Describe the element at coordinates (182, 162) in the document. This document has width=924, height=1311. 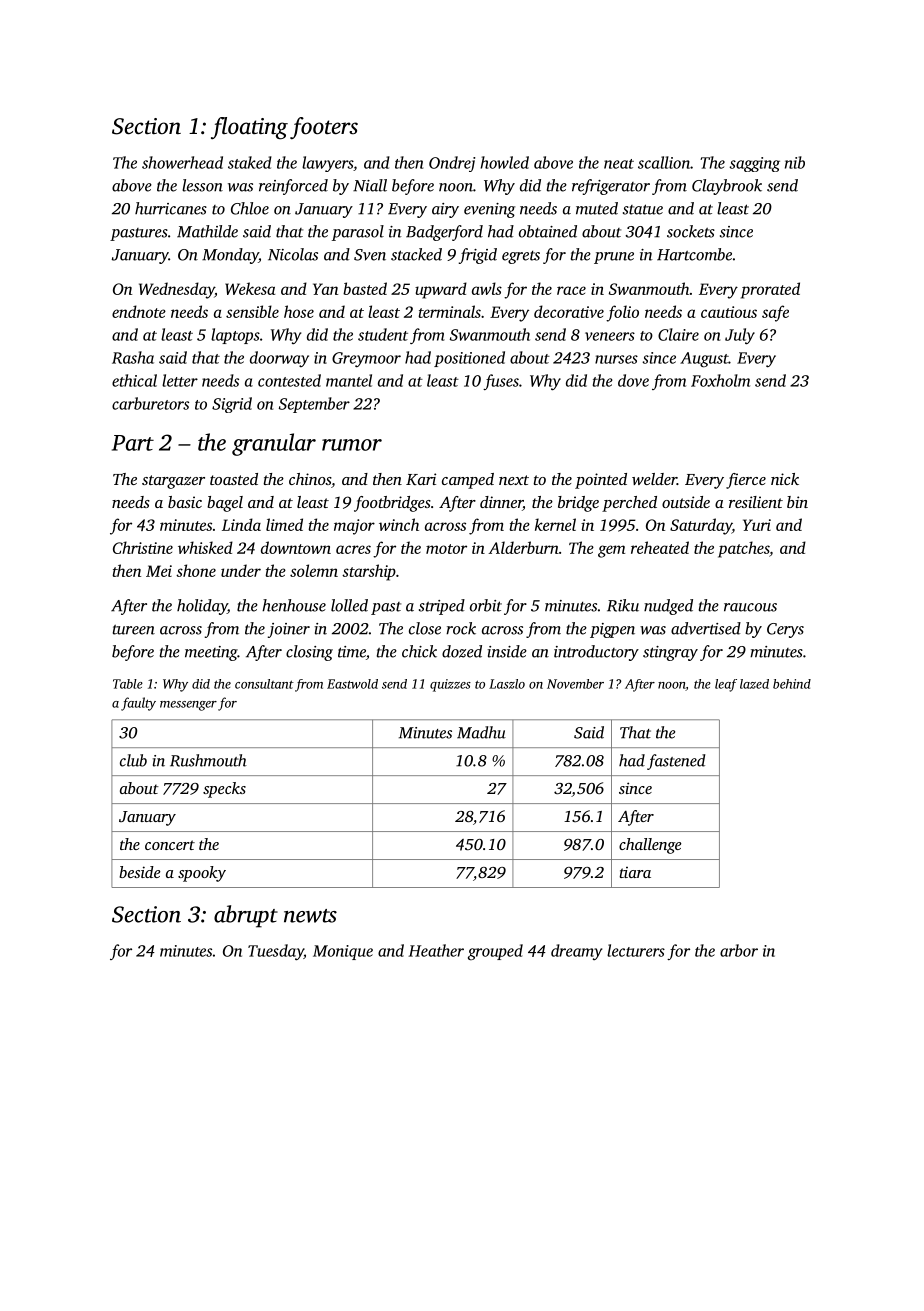
I see `showerhead` at that location.
